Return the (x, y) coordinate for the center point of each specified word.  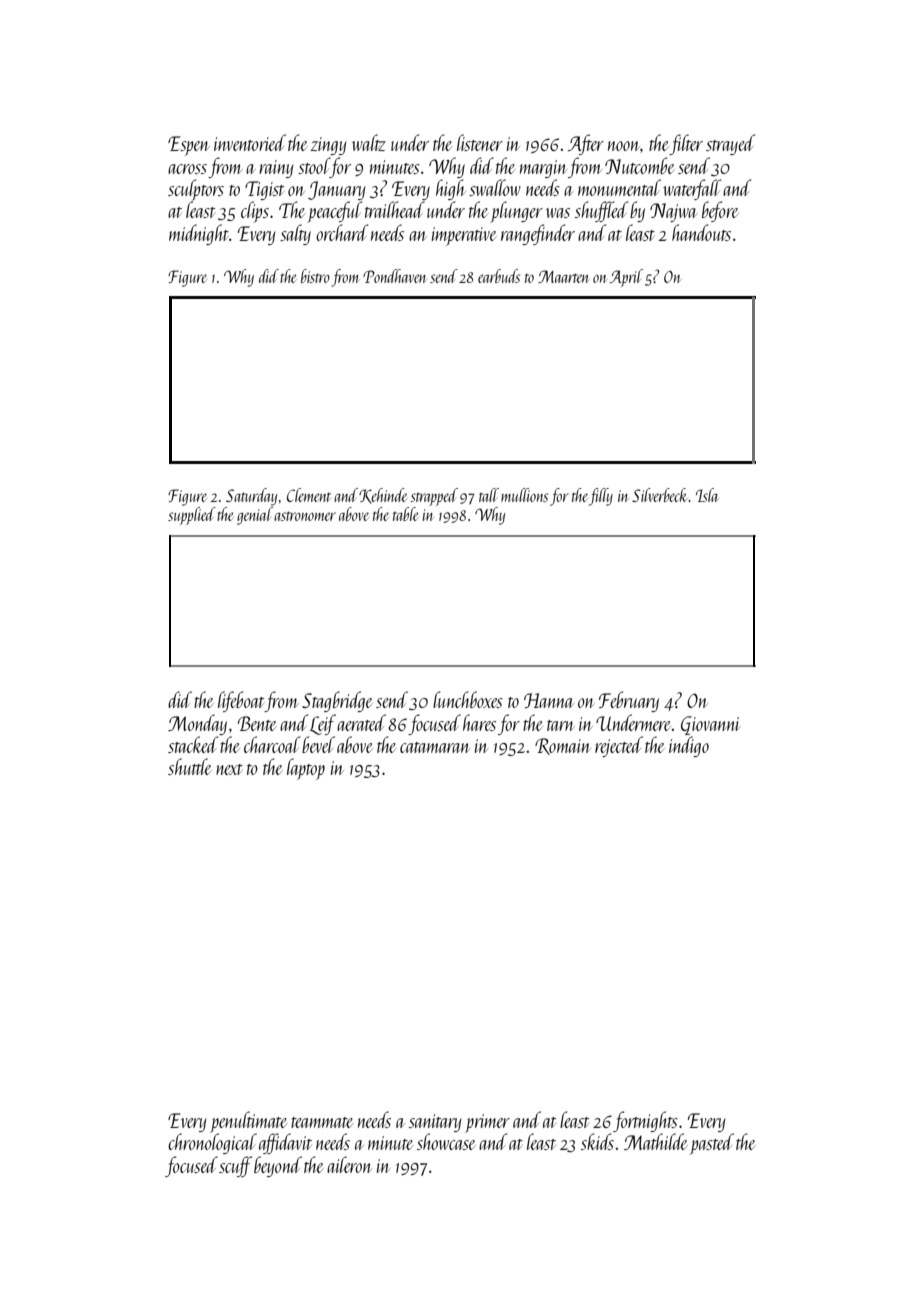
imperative (464, 236)
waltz (369, 142)
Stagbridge (337, 701)
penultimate (248, 1122)
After (586, 144)
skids (597, 1141)
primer (487, 1123)
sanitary (435, 1123)
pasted (712, 1144)
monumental (619, 187)
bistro (315, 276)
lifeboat (241, 701)
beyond (278, 1166)
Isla (707, 495)
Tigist (264, 190)
